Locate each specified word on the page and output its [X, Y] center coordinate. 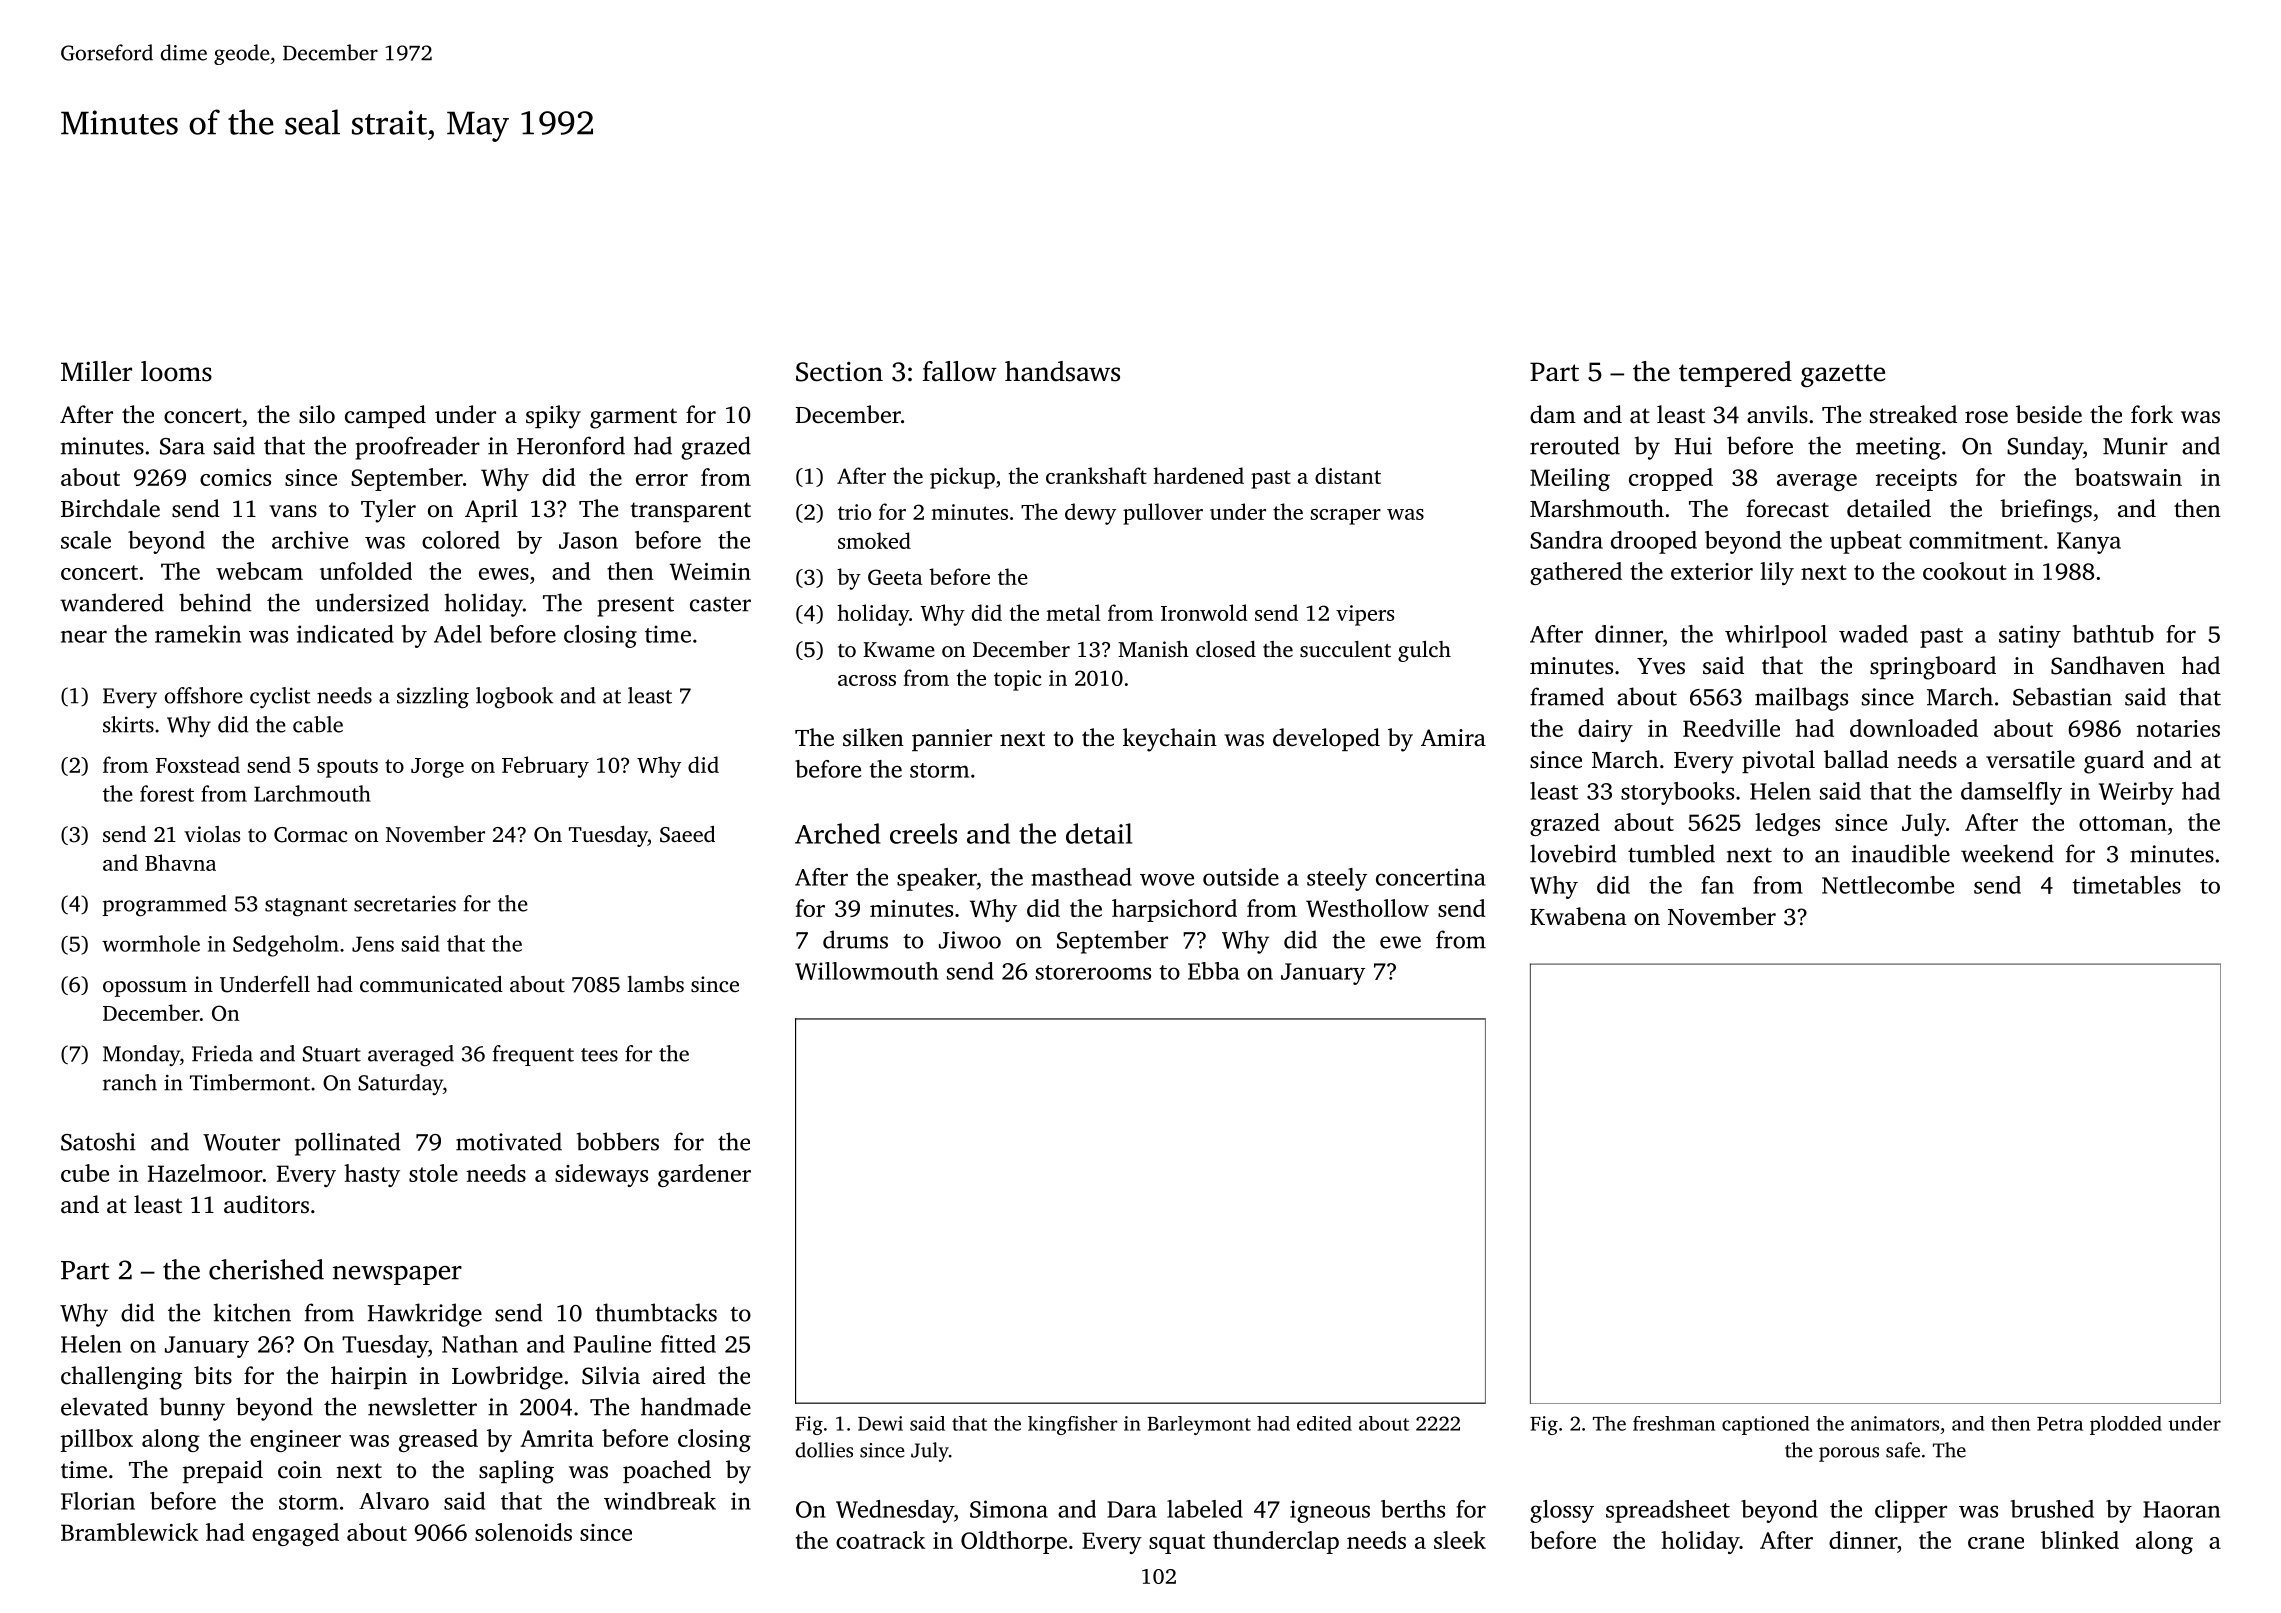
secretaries [405, 903]
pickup [962, 478]
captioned [1765, 1425]
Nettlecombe [1888, 885]
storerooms [1093, 972]
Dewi [880, 1423]
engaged [295, 1534]
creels [923, 833]
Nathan [480, 1344]
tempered [1735, 374]
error [662, 480]
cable [318, 724]
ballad [1856, 759]
